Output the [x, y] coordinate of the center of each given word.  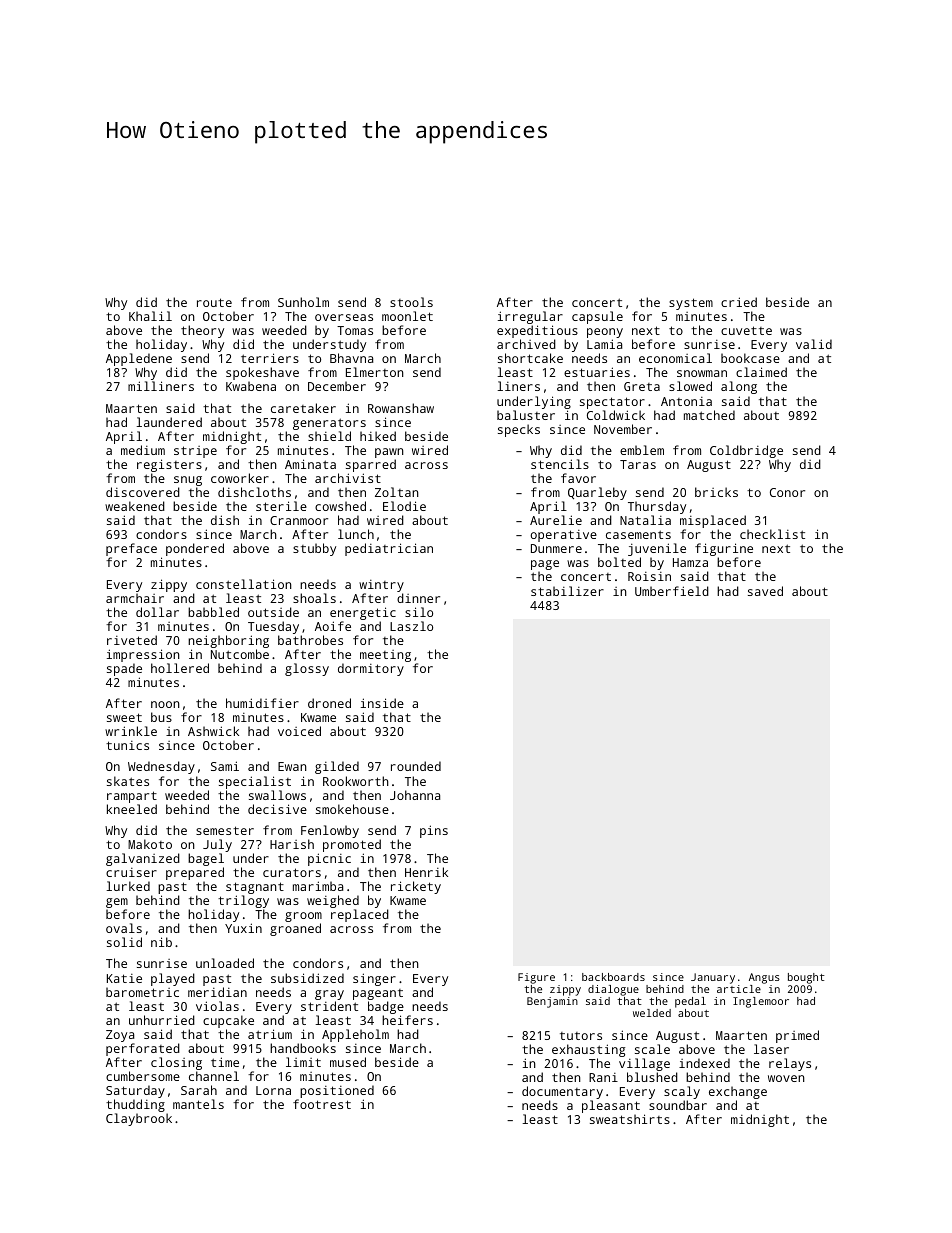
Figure [536, 978]
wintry [381, 586]
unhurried [162, 1020]
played [173, 979]
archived [526, 344]
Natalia [645, 520]
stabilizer [567, 591]
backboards [613, 977]
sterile [281, 506]
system [691, 304]
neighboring [228, 641]
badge [386, 1007]
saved [765, 591]
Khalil [150, 316]
